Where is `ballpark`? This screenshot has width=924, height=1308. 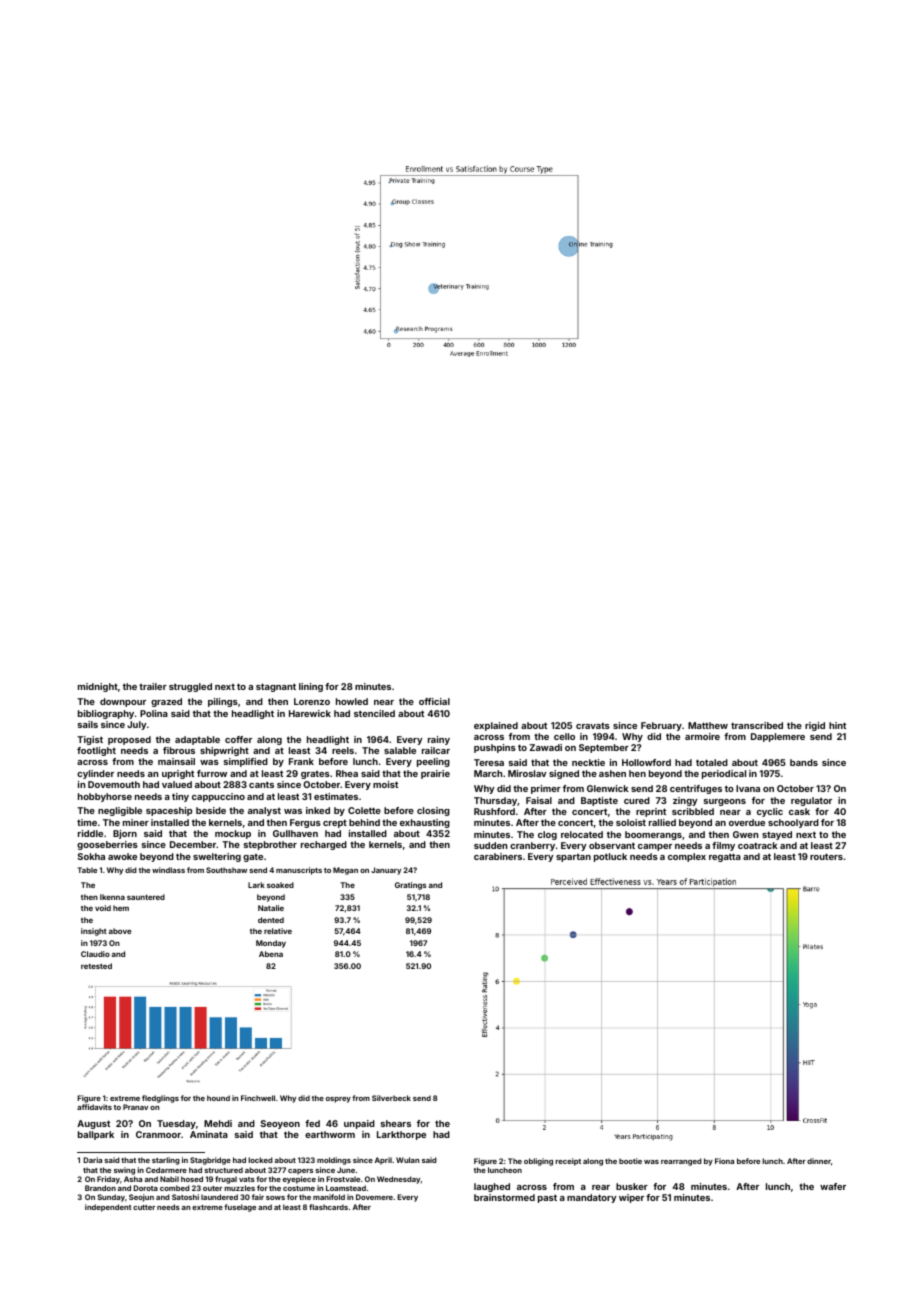 ballpark is located at coordinates (96, 1135).
